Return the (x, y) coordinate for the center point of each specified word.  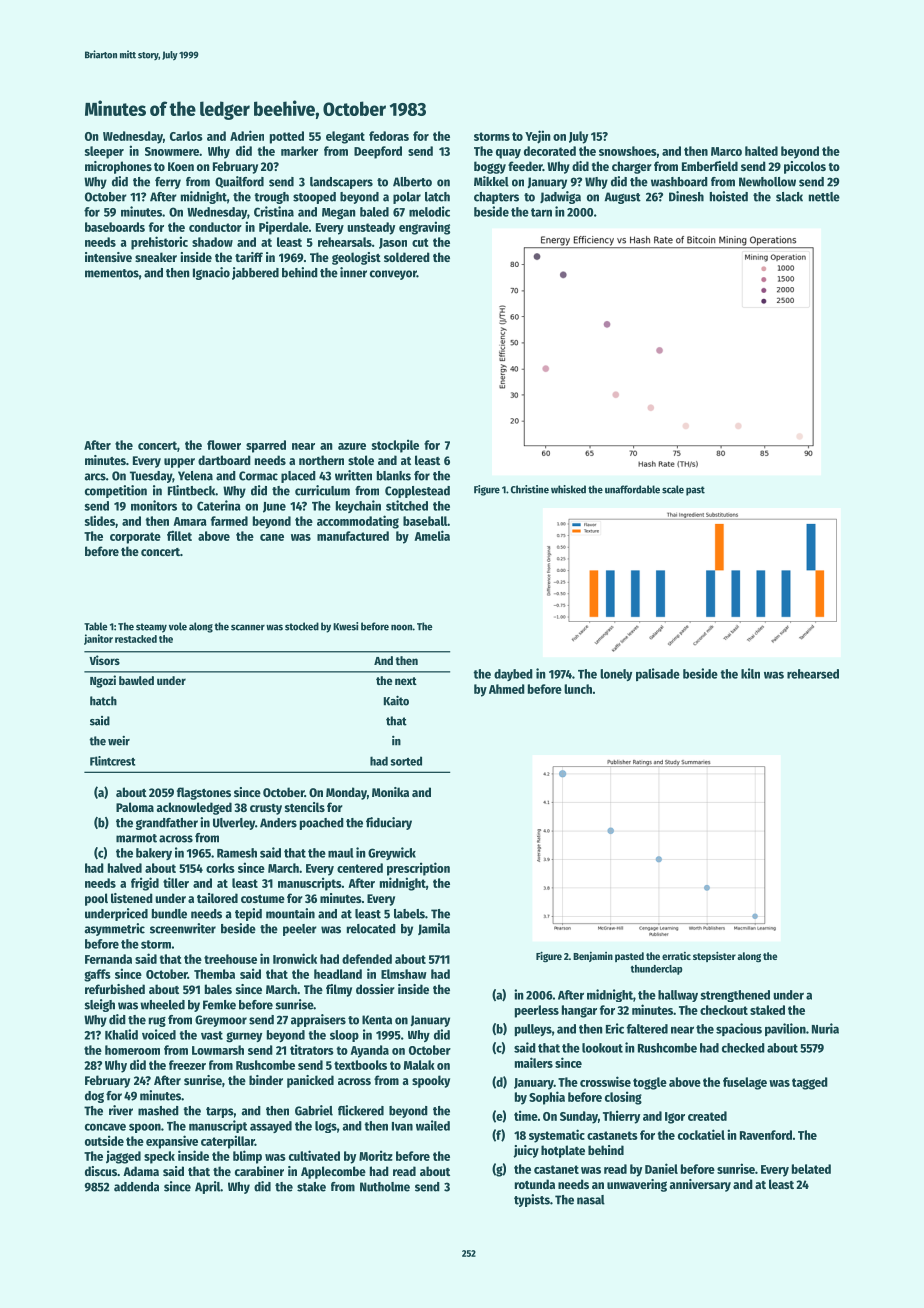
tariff (249, 257)
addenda (136, 1187)
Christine (530, 489)
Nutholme (385, 1187)
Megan (339, 214)
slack (789, 197)
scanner (248, 627)
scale (673, 489)
